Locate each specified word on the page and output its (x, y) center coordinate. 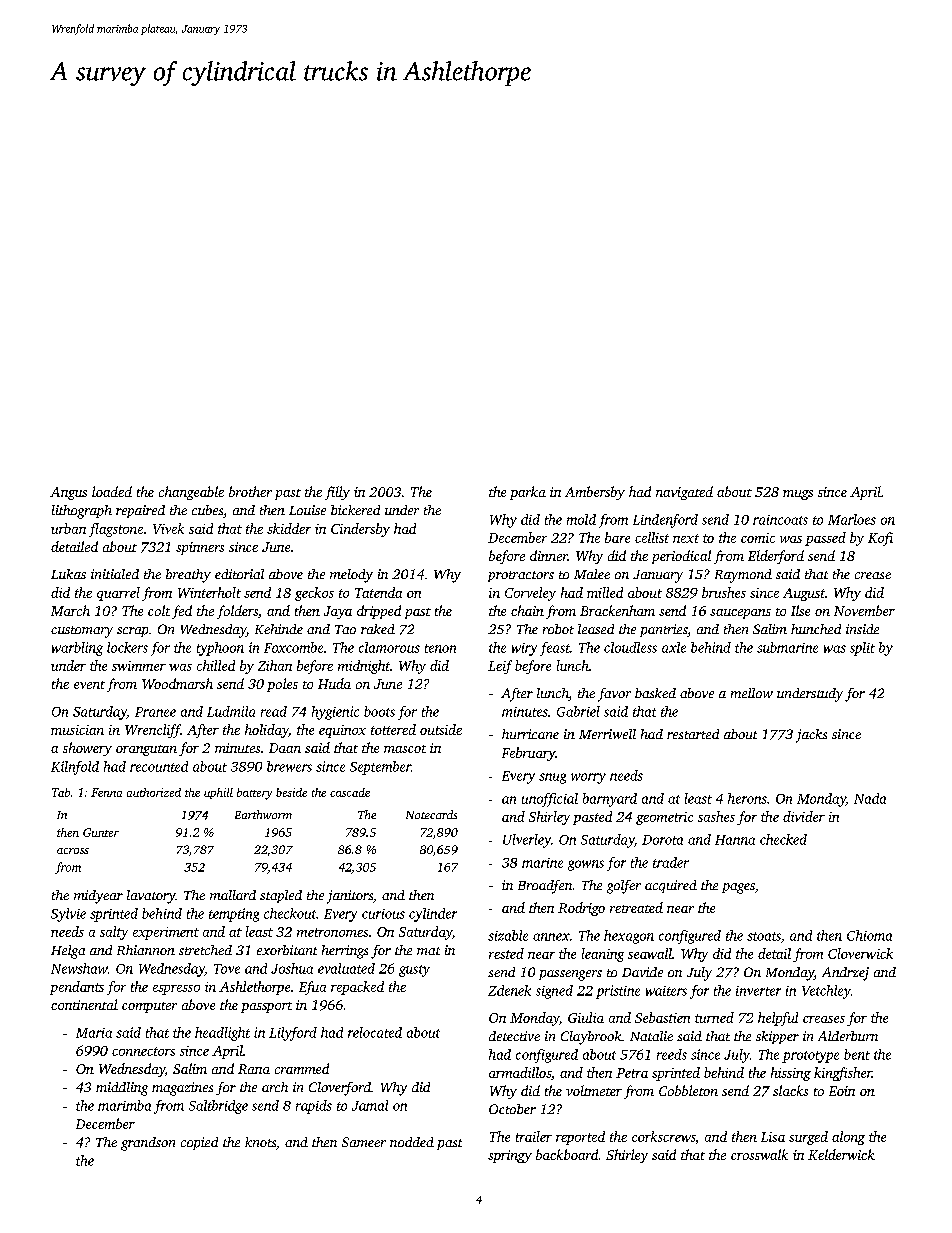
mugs (798, 495)
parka (528, 493)
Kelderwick (841, 1154)
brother (250, 491)
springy (510, 1156)
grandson (148, 1144)
